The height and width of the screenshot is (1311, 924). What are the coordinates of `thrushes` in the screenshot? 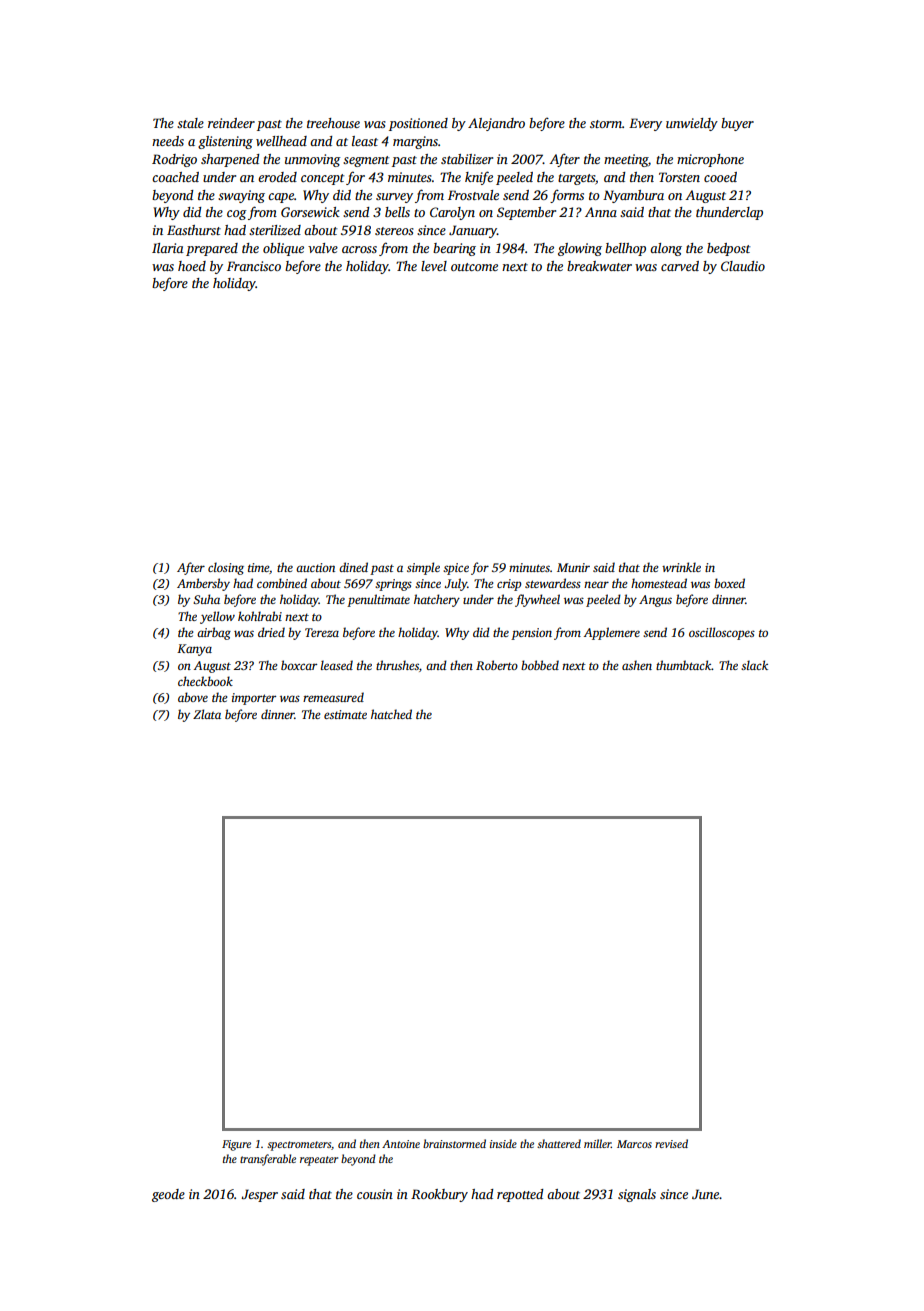 It's located at (397, 665).
